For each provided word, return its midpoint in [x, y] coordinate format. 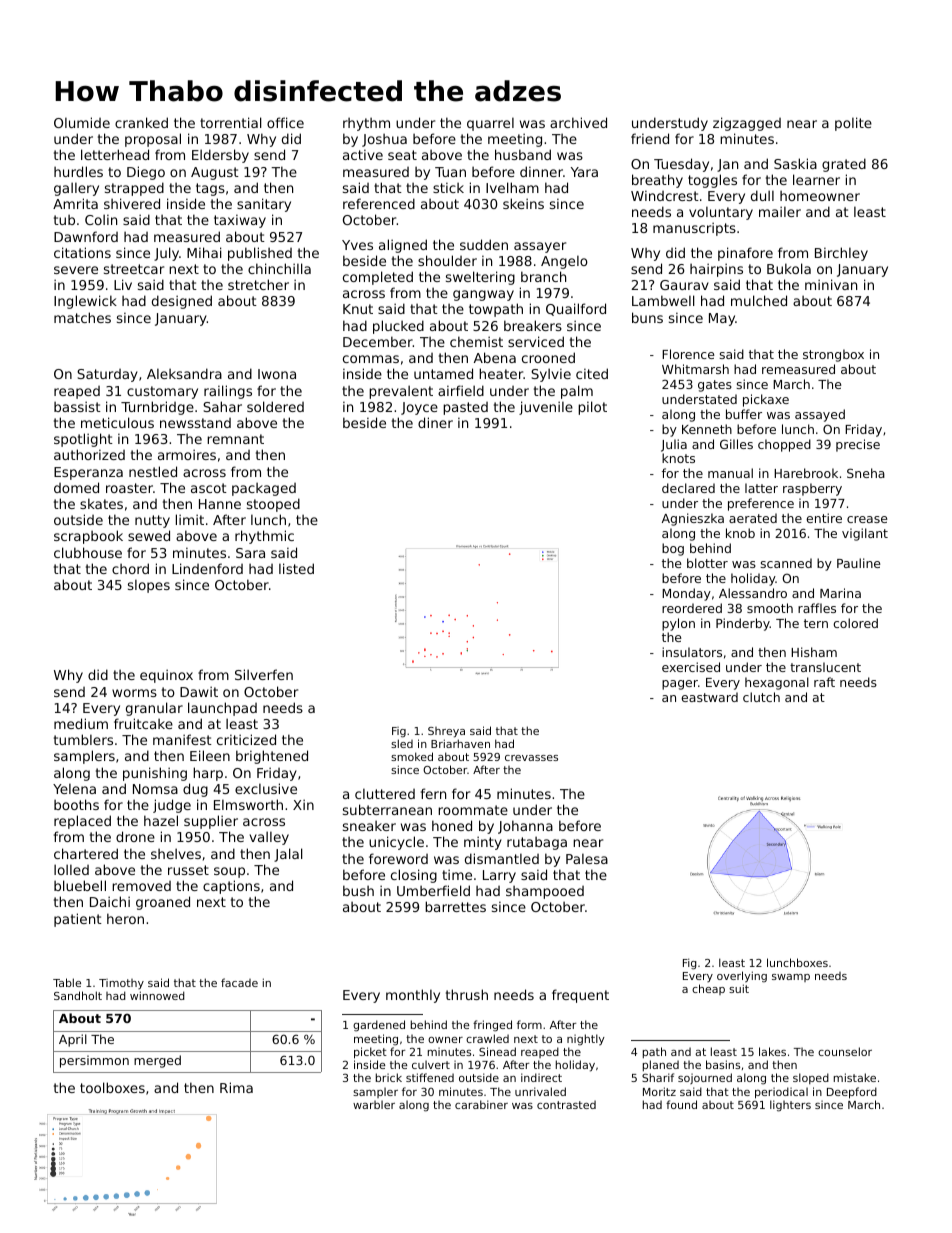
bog [673, 549]
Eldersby [220, 156]
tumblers [83, 739]
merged [157, 1061]
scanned [786, 563]
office [285, 122]
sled [402, 743]
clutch [761, 697]
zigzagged [747, 124]
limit [190, 519]
